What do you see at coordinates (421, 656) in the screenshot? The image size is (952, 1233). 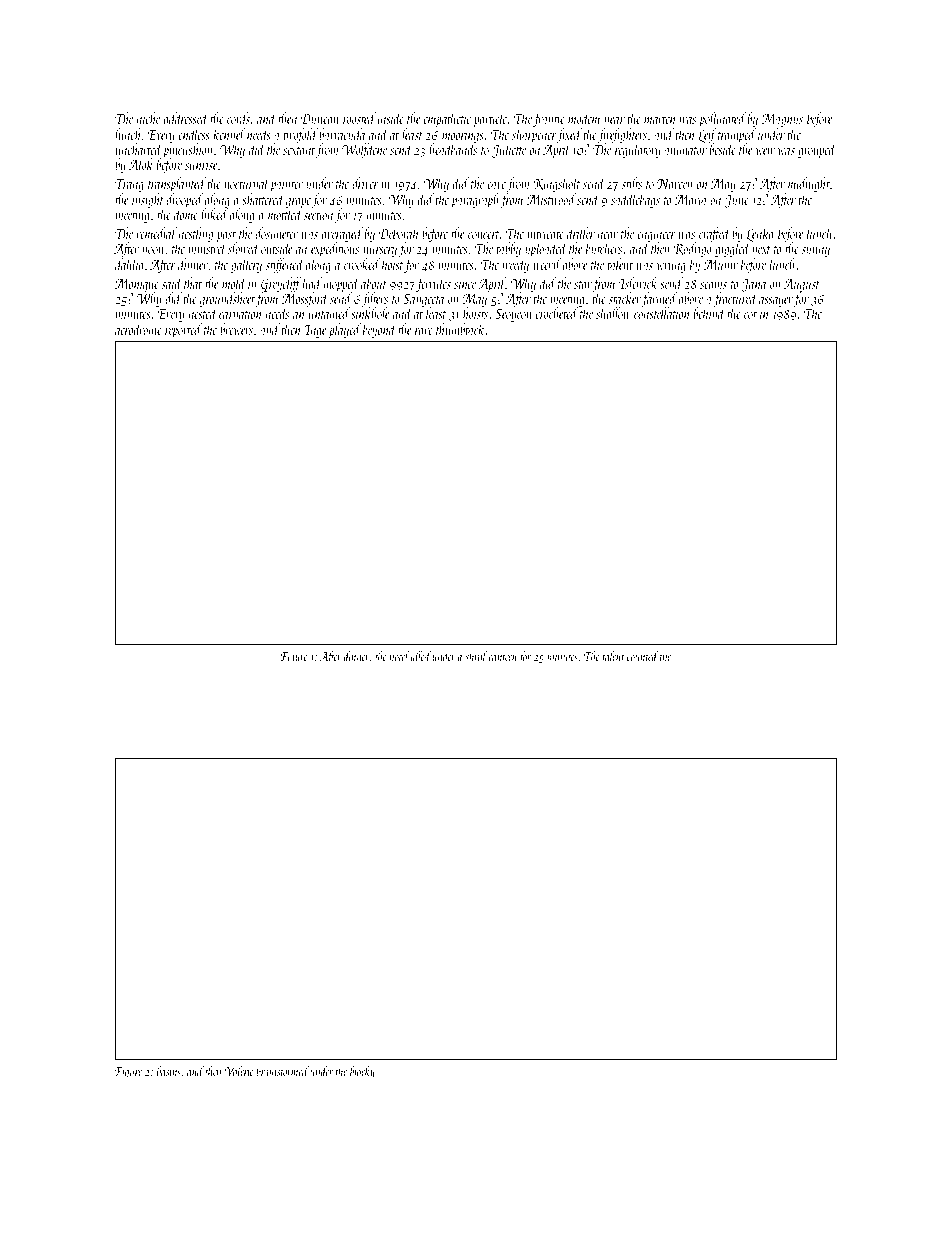 I see `idled` at bounding box center [421, 656].
